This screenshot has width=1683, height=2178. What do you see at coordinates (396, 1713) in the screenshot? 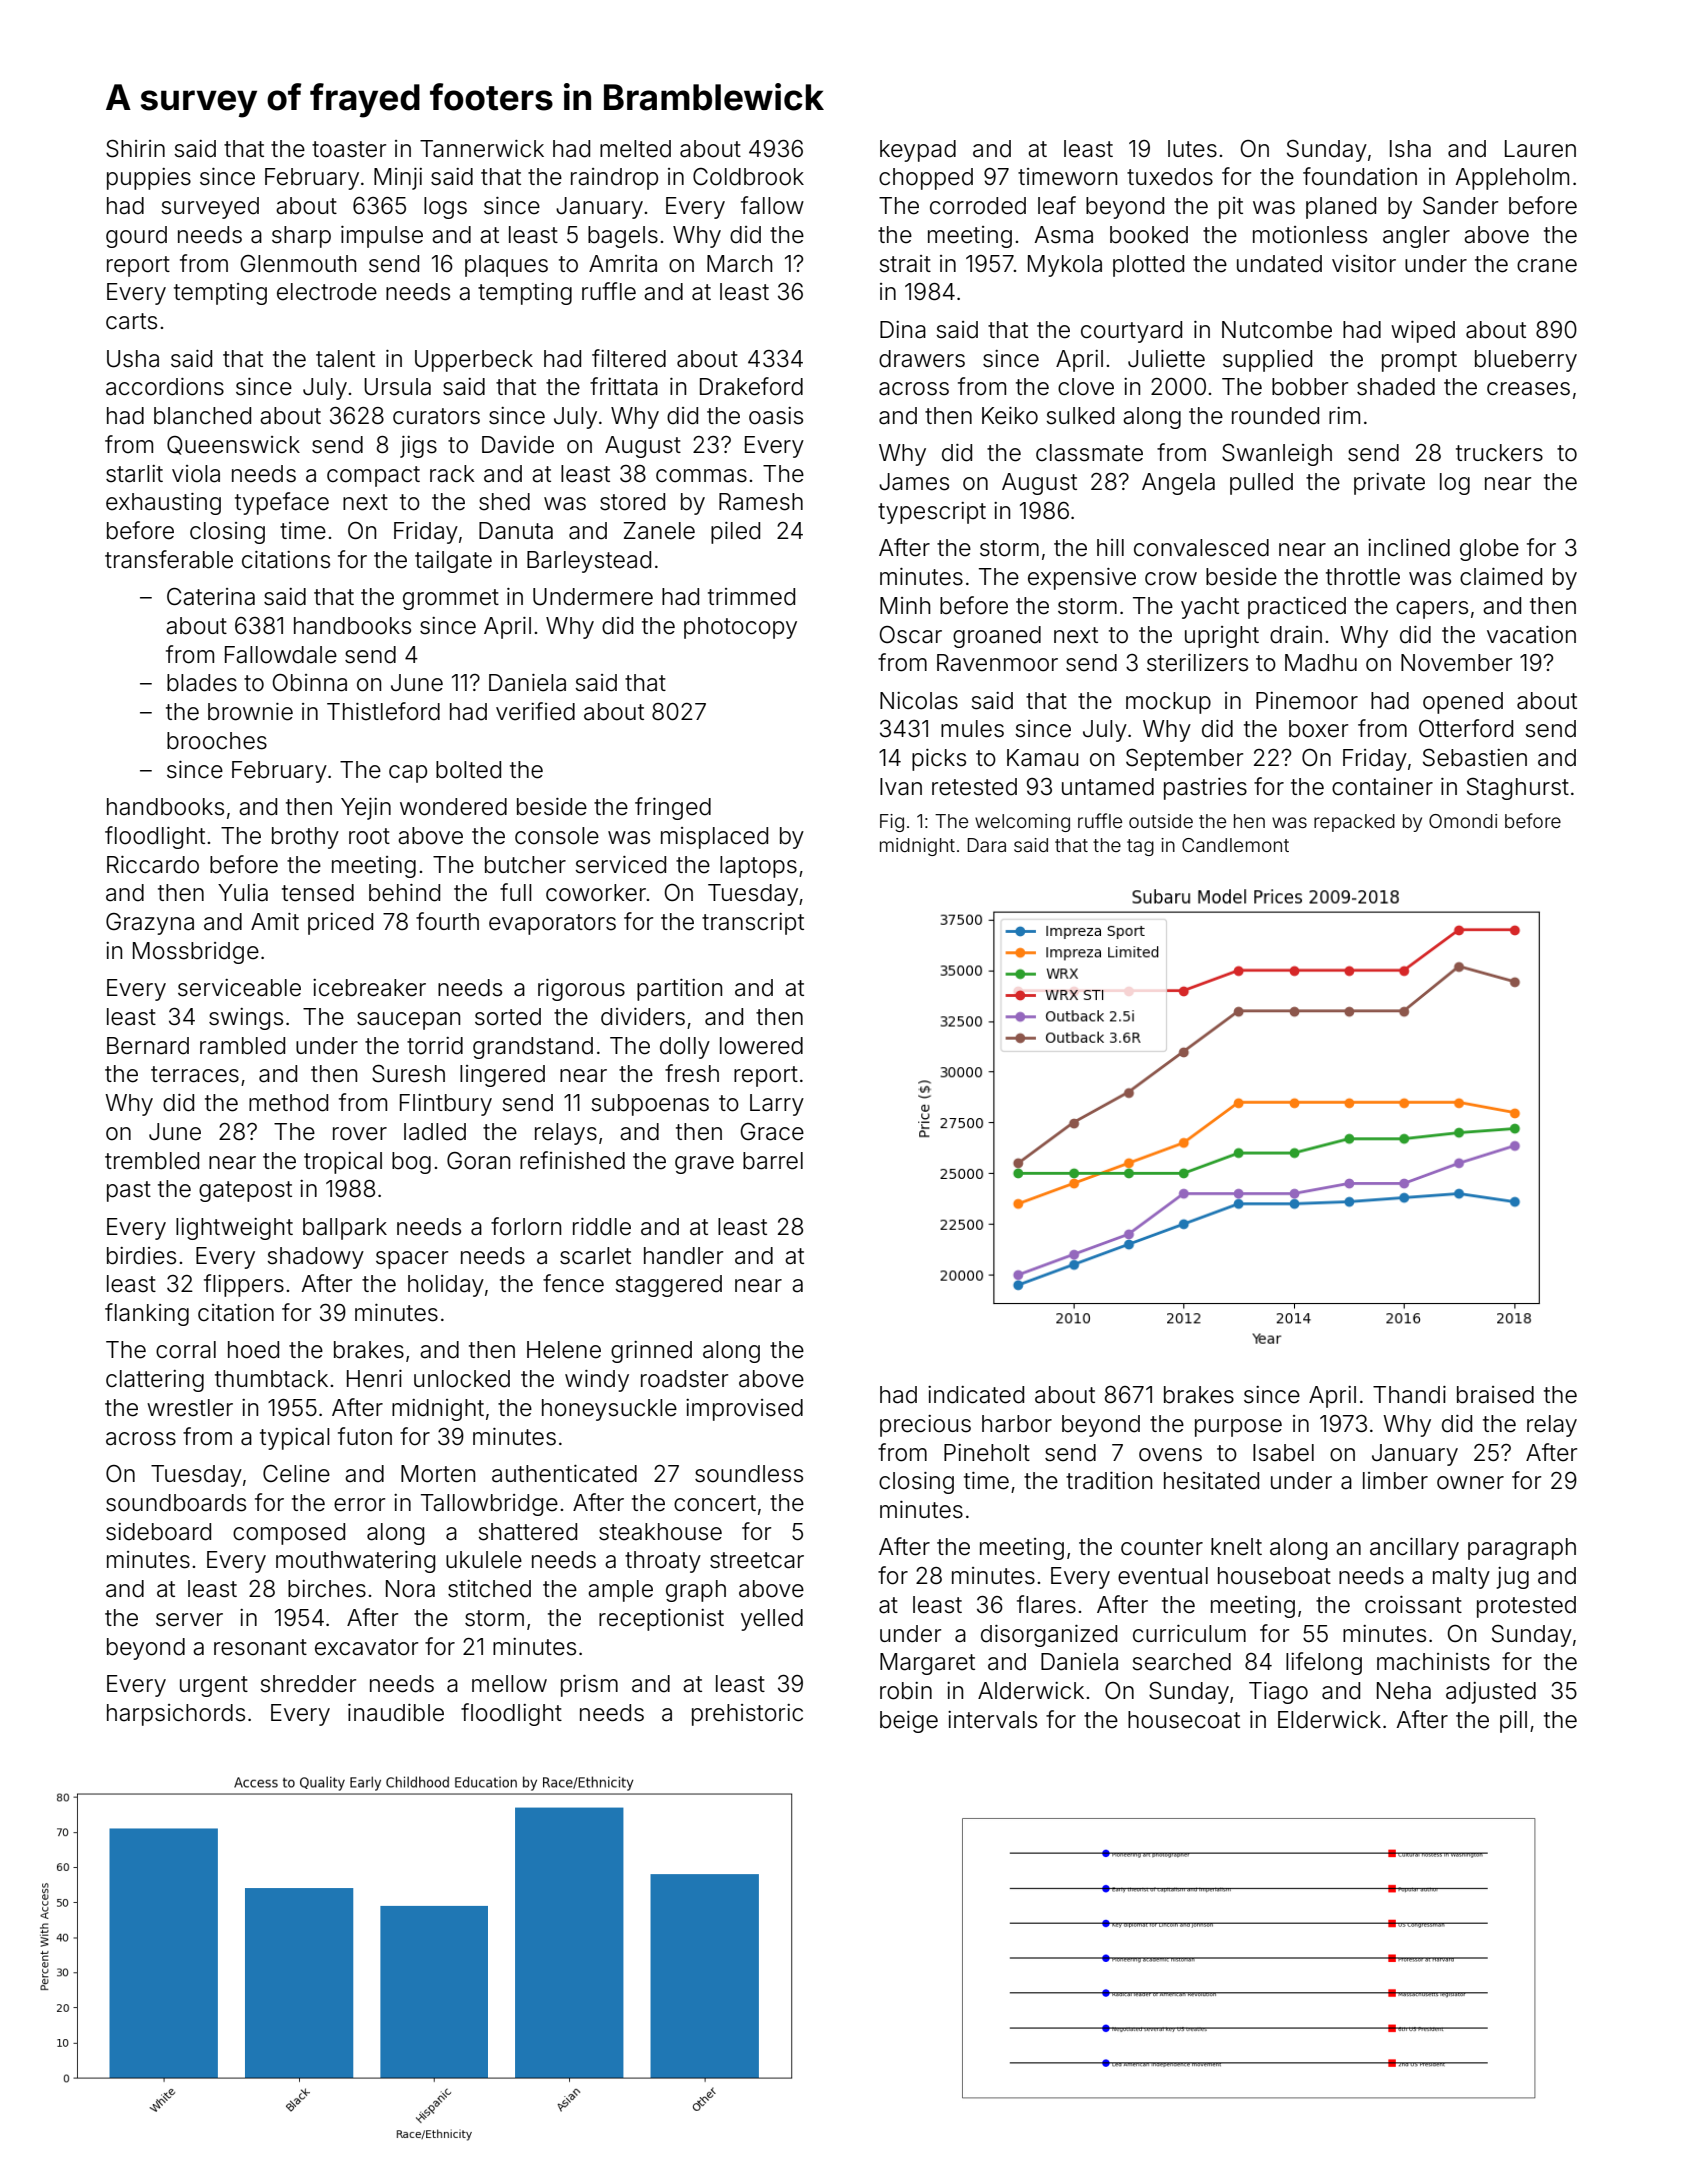
I see `inaudible` at bounding box center [396, 1713].
